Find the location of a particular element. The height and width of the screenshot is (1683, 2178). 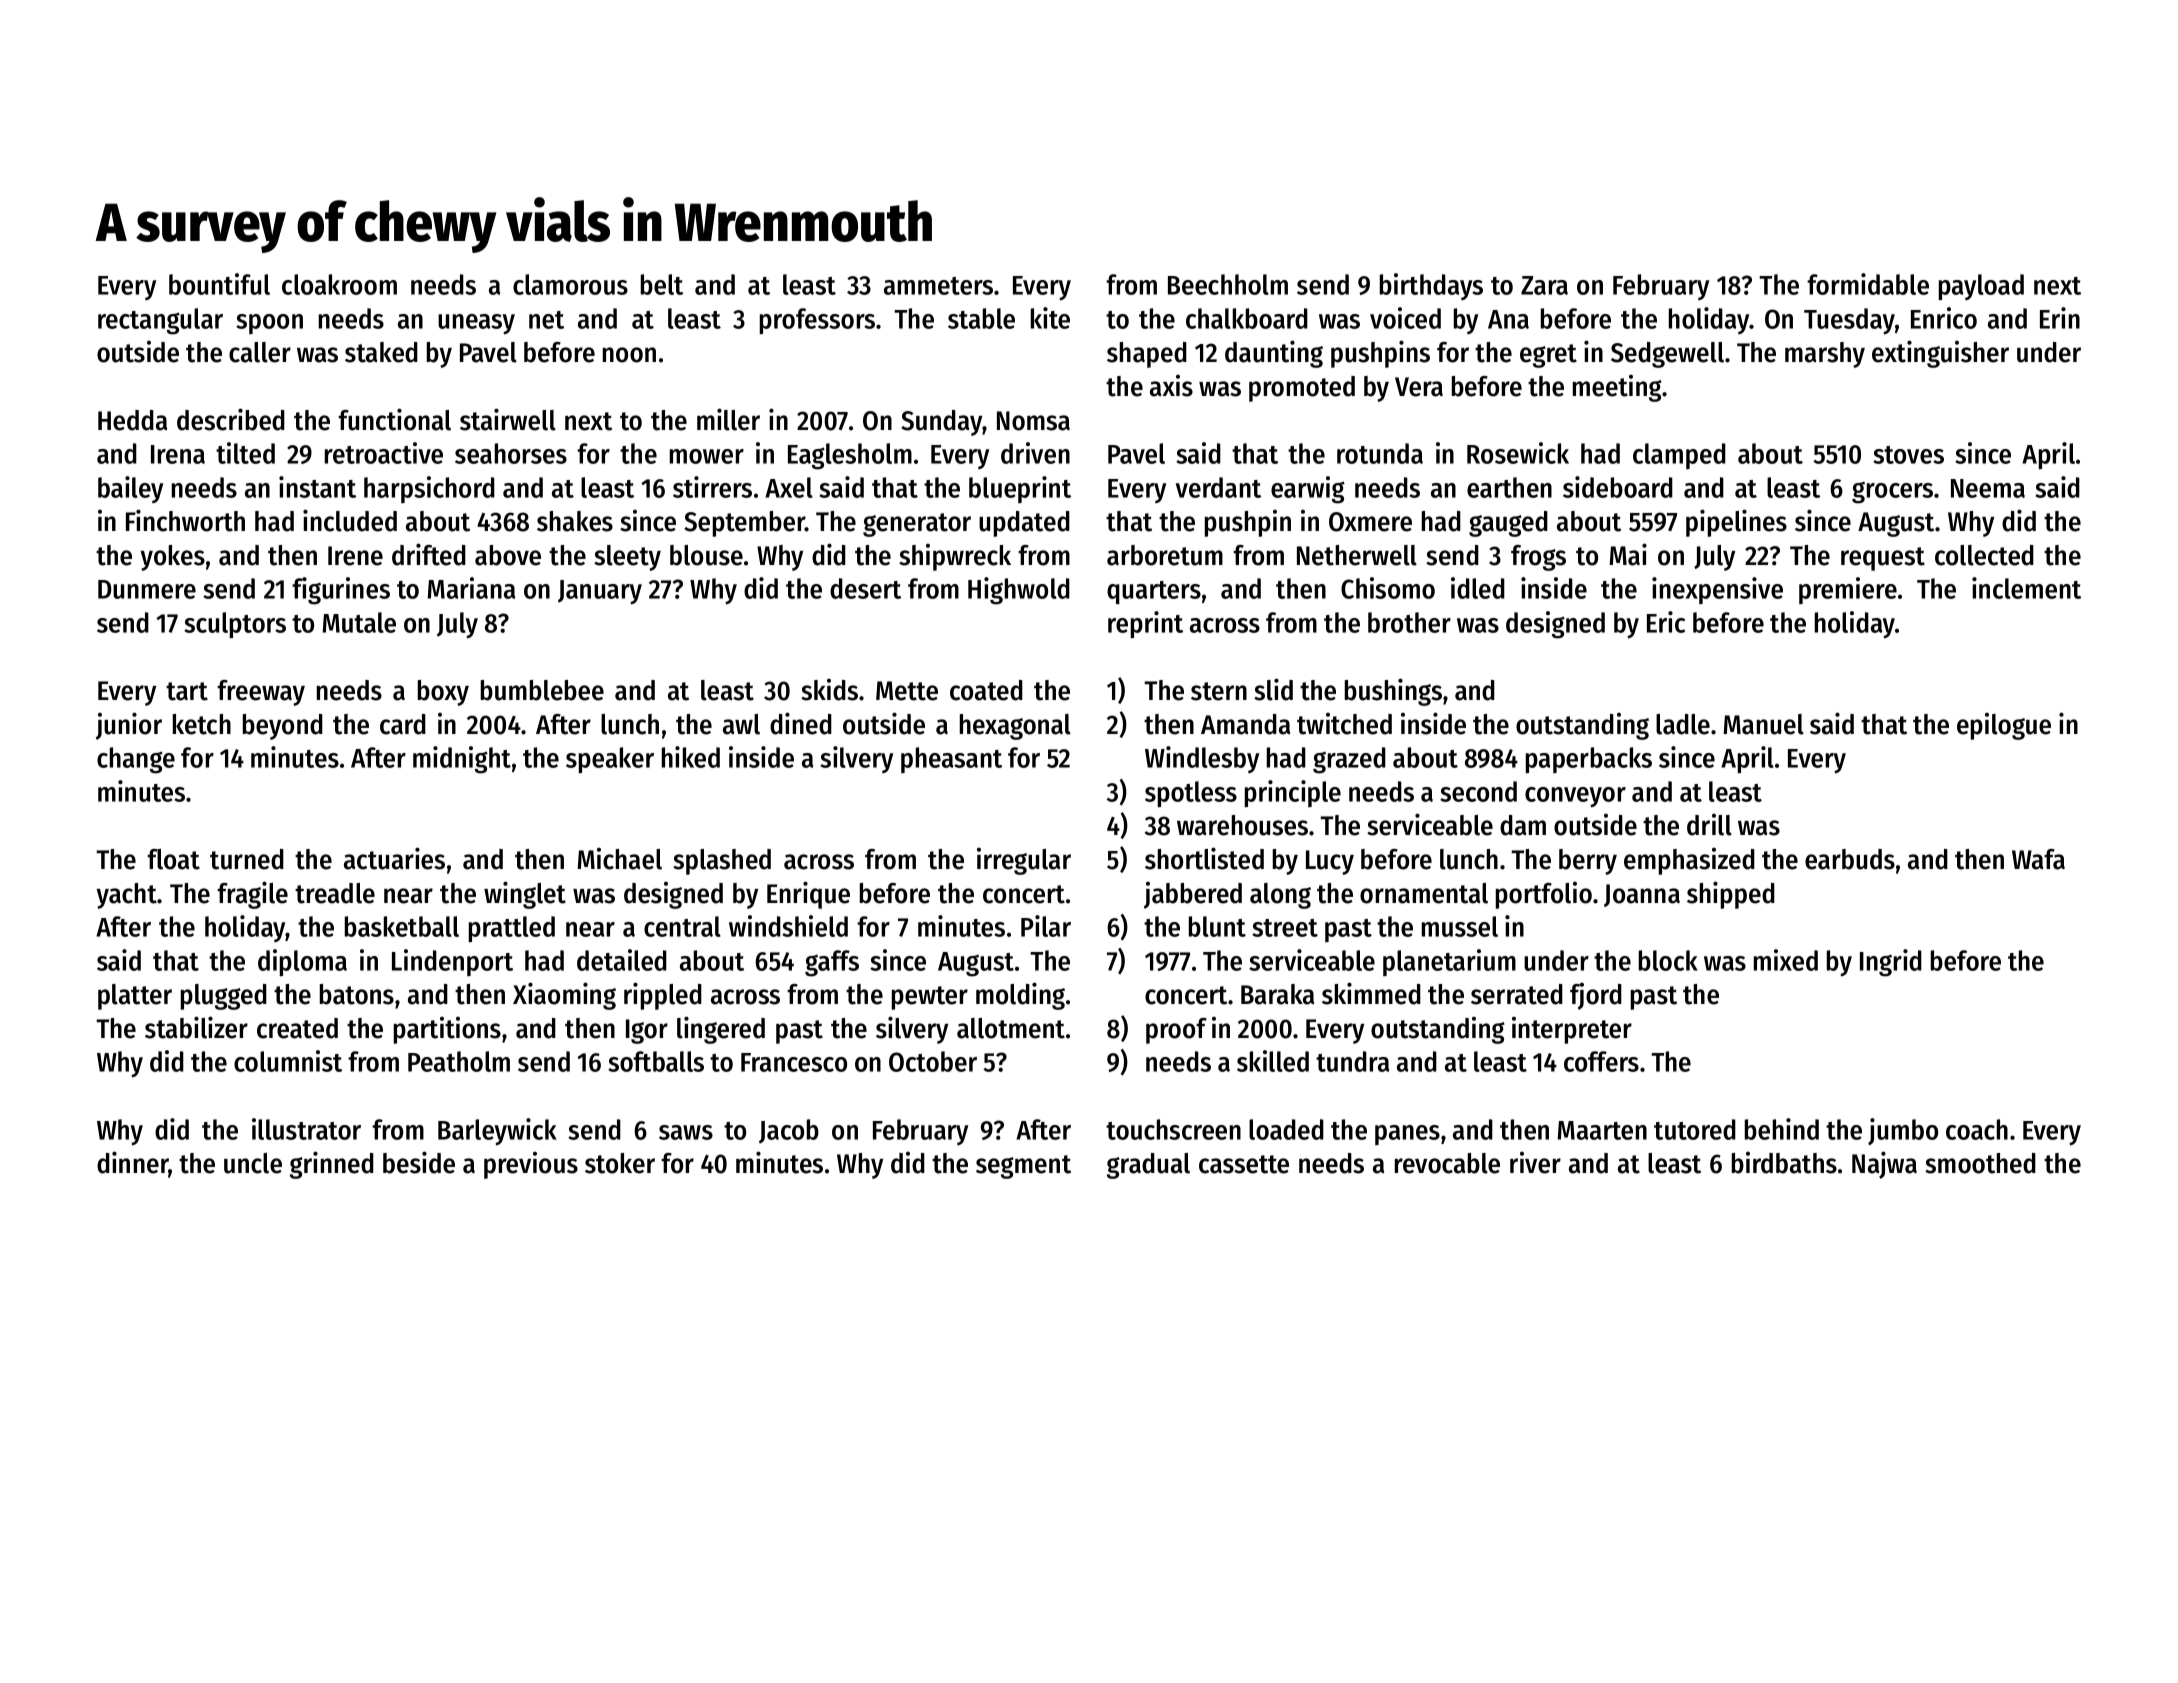

inclement is located at coordinates (2026, 588).
